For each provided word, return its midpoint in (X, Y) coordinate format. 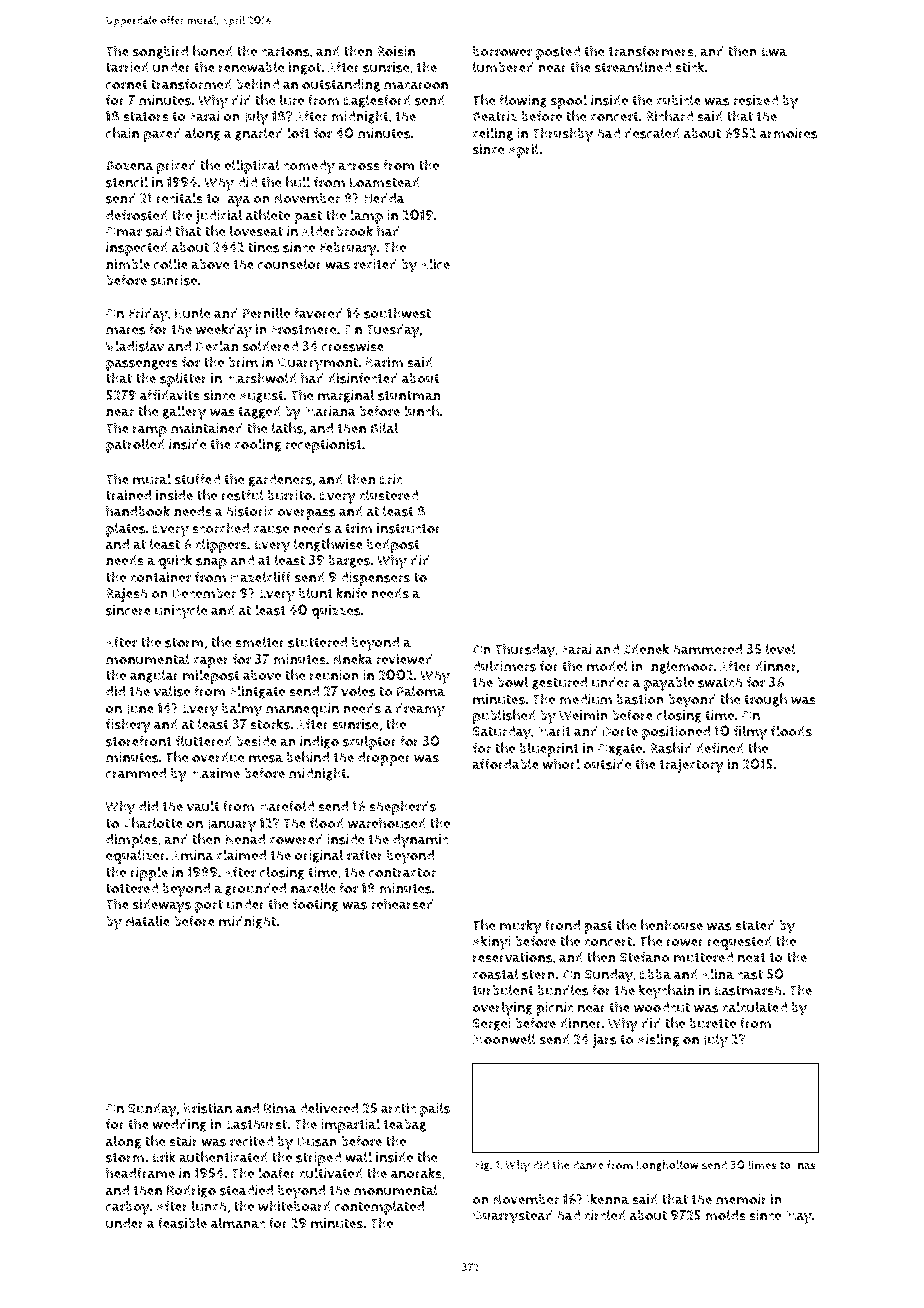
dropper (384, 759)
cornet (127, 85)
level (781, 649)
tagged (259, 412)
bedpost (393, 546)
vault (203, 806)
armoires (788, 133)
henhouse (672, 925)
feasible (182, 1223)
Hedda (384, 198)
